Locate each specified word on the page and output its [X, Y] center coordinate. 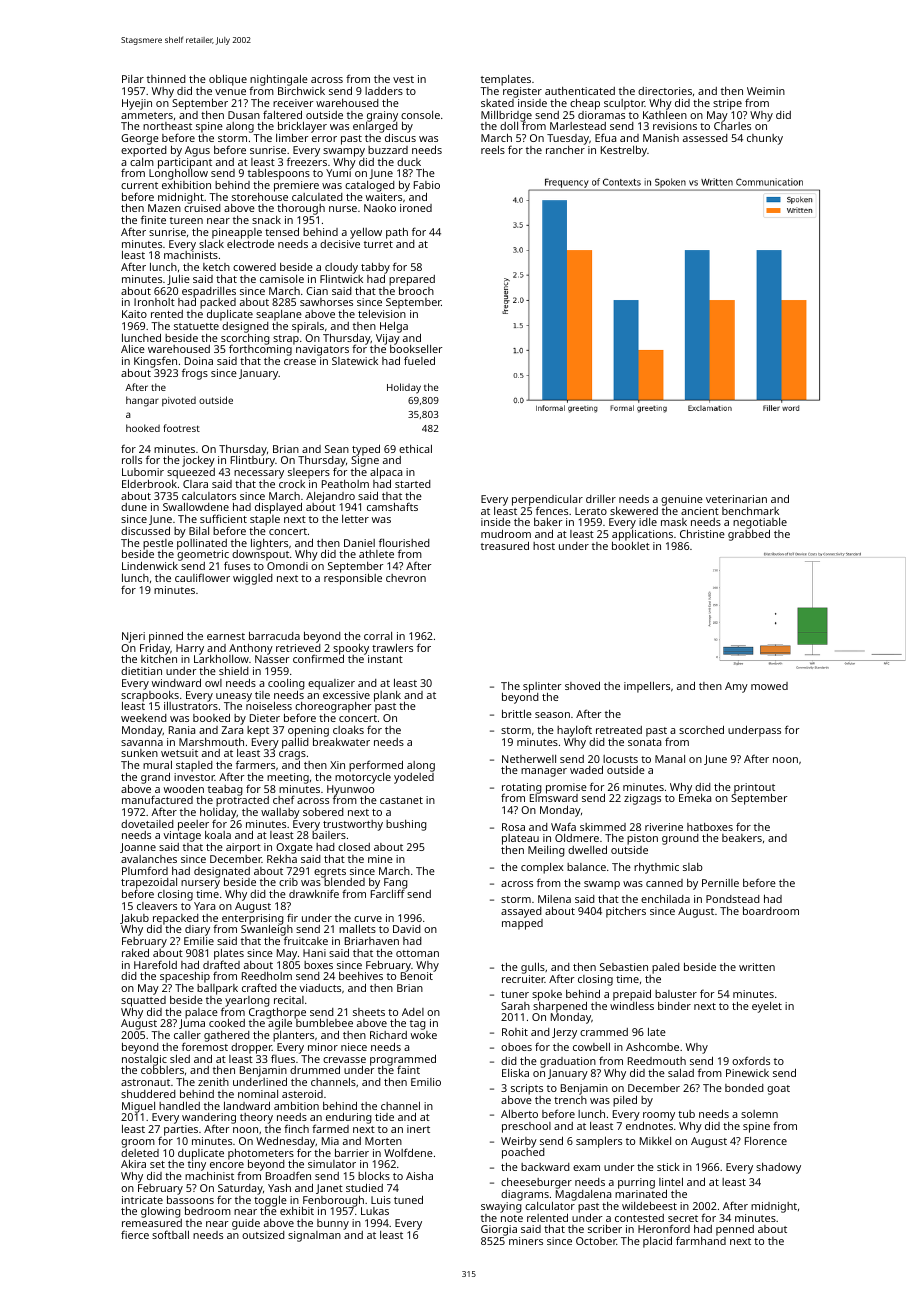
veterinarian [736, 499]
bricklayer [302, 127]
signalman [314, 1236]
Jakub [134, 919]
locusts [620, 759]
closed [354, 847]
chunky [765, 139]
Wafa [563, 826]
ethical [415, 449]
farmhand [701, 1241]
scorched [701, 729]
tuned [408, 1199]
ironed [416, 208]
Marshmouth [211, 742]
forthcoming [260, 350]
